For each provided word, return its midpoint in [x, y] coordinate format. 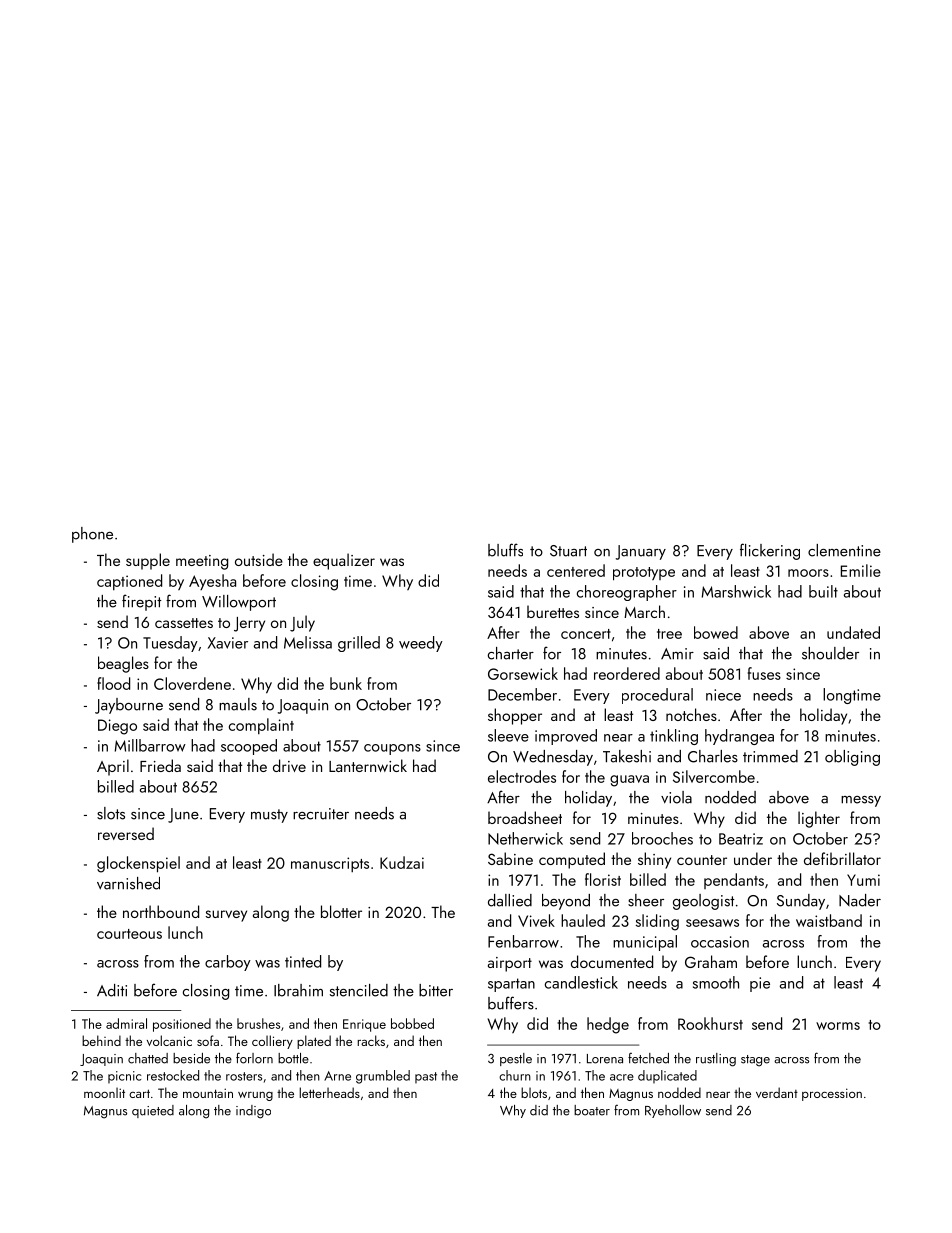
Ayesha [212, 582]
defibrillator [842, 858]
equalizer [344, 561]
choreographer [627, 593]
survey [226, 916]
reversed [126, 833]
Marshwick [736, 591]
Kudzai [402, 862]
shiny [654, 860]
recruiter [321, 814]
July [302, 623]
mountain [208, 1093]
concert [586, 634]
